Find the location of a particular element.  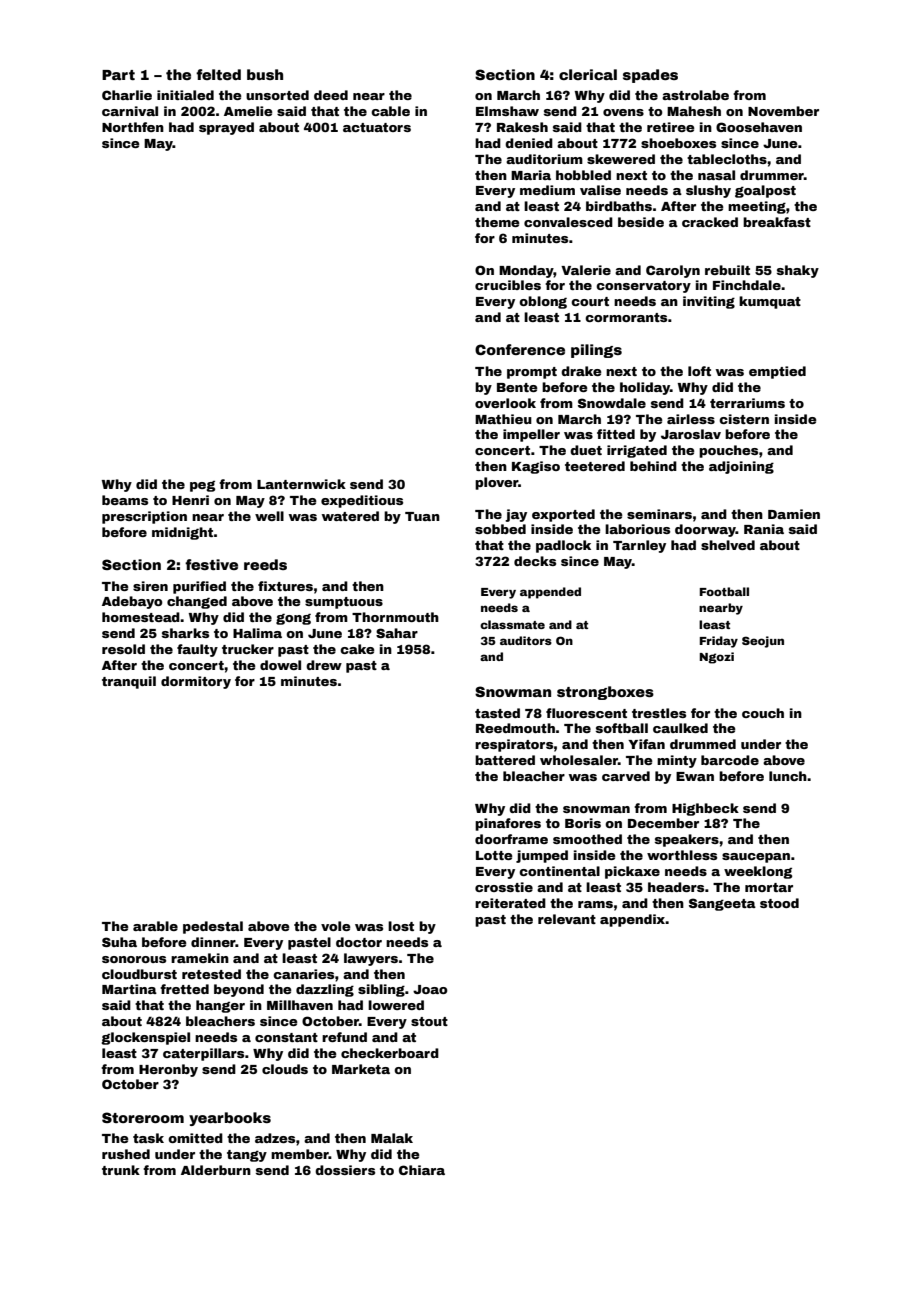

Storeroom is located at coordinates (143, 1117).
